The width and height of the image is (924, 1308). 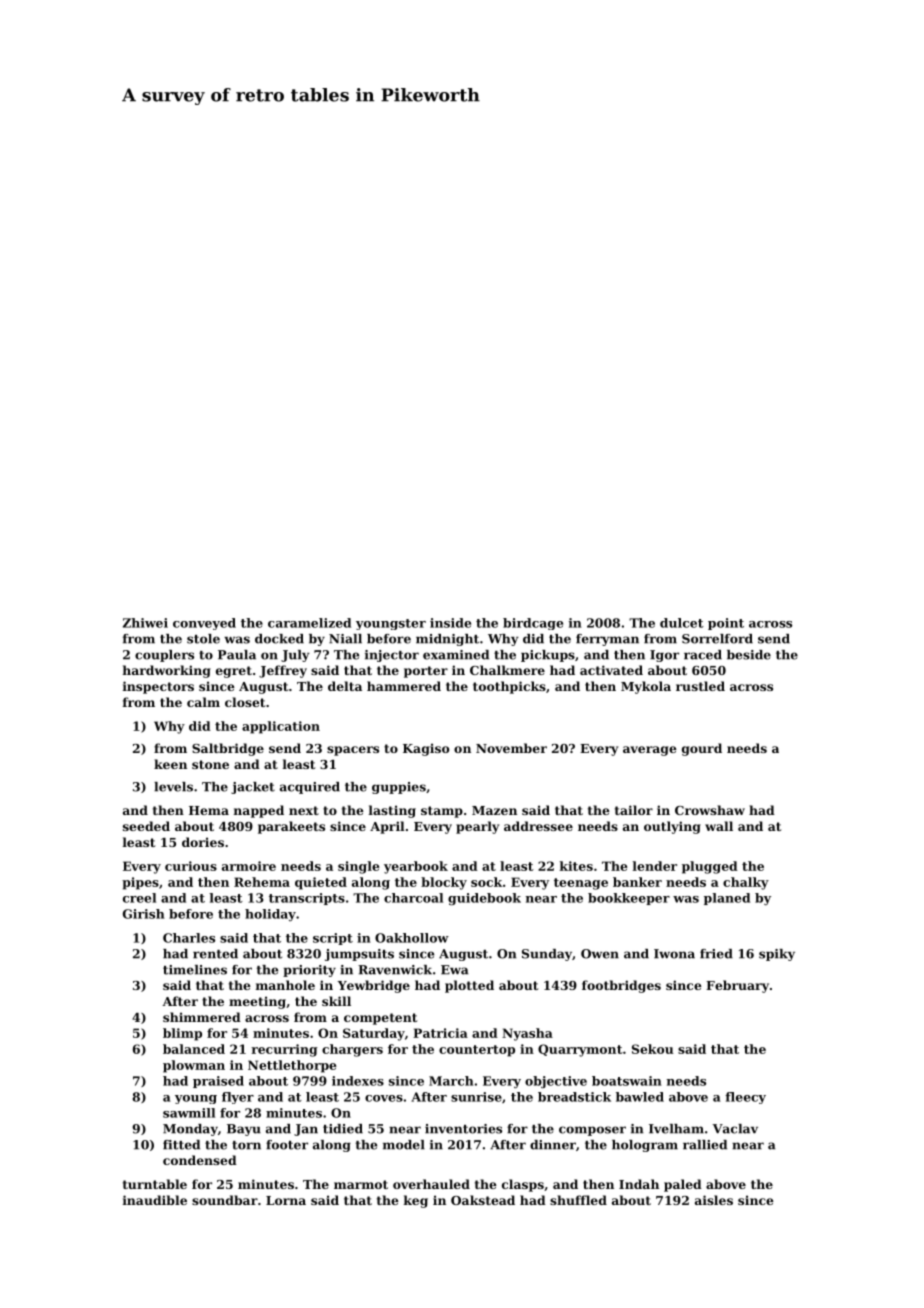 I want to click on spacers, so click(x=353, y=751).
